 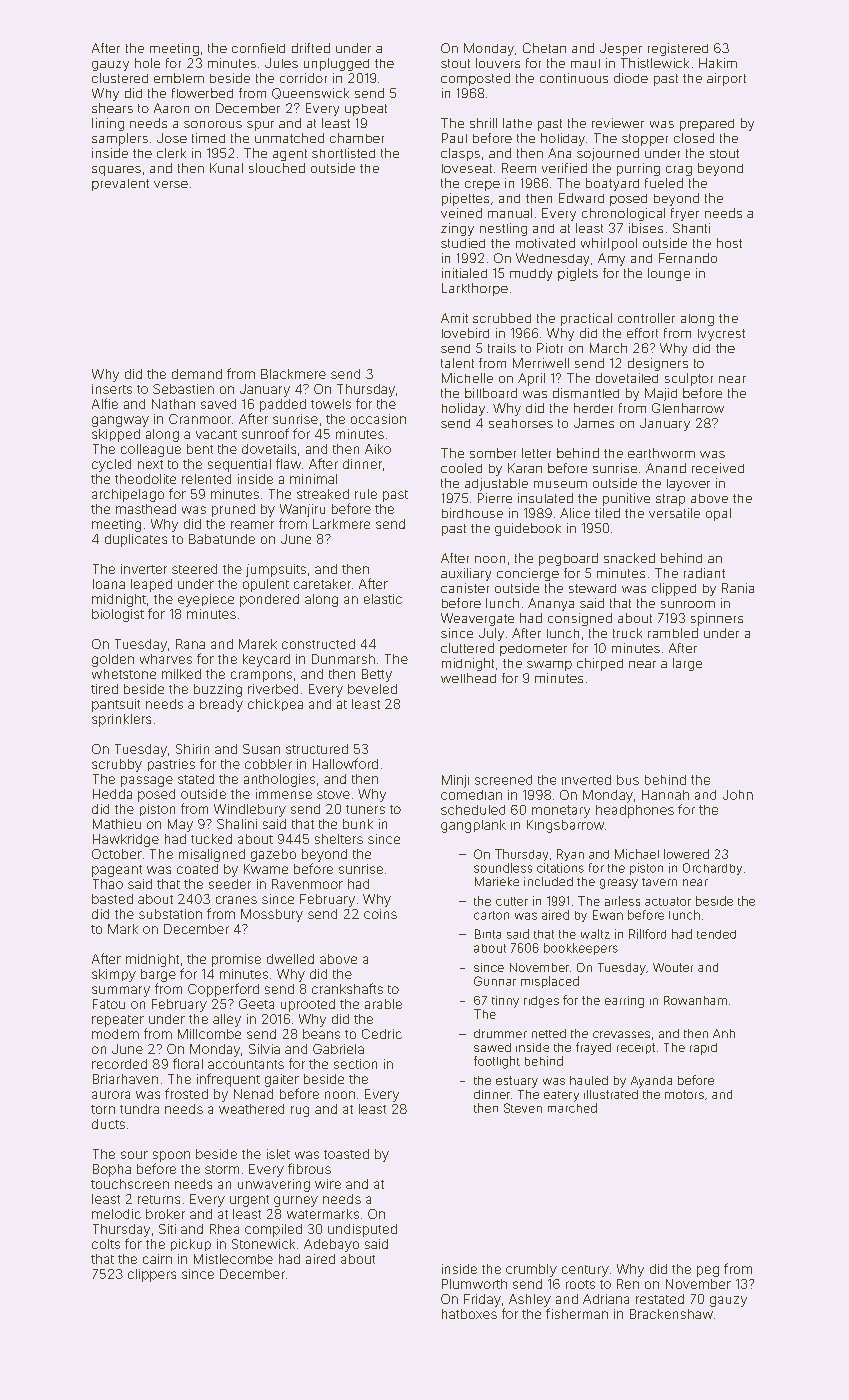 I want to click on Ryan, so click(x=570, y=855).
